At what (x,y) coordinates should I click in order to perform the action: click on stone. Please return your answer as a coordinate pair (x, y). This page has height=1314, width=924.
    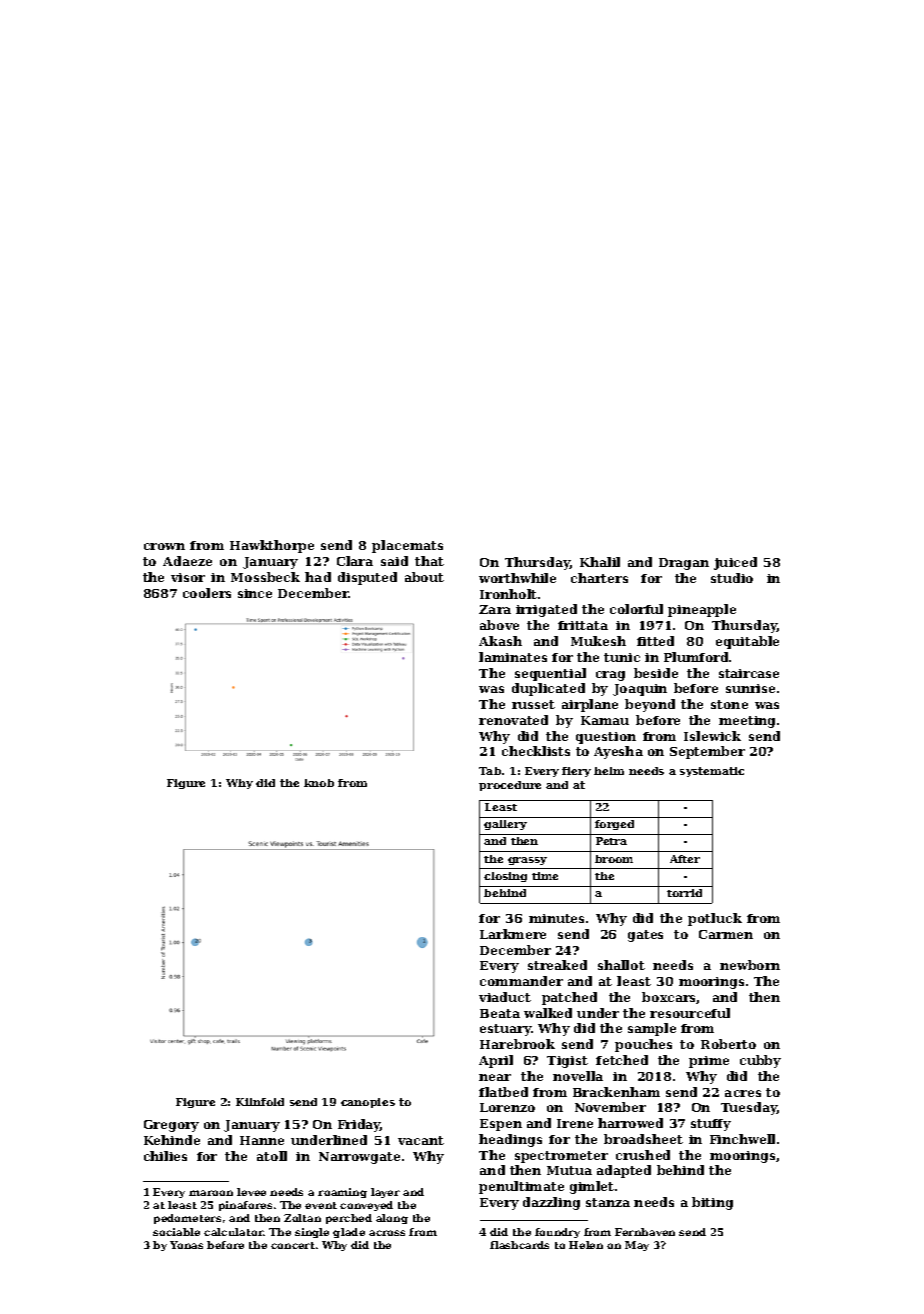
    Looking at the image, I should click on (729, 704).
